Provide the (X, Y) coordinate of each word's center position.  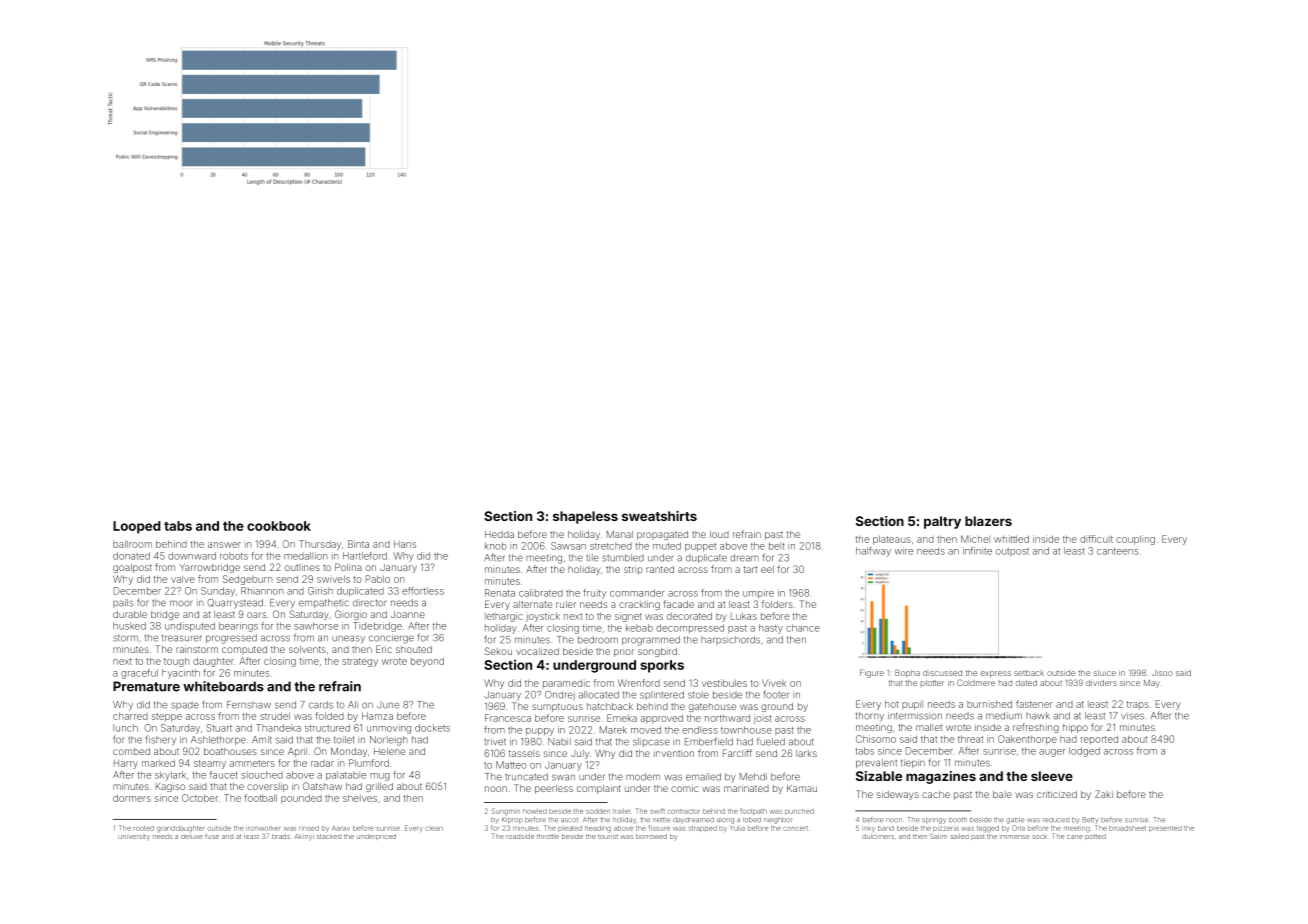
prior (624, 653)
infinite (977, 551)
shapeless (585, 517)
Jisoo (1162, 673)
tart (750, 569)
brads (281, 836)
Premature (146, 686)
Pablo (378, 579)
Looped (137, 527)
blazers (988, 521)
